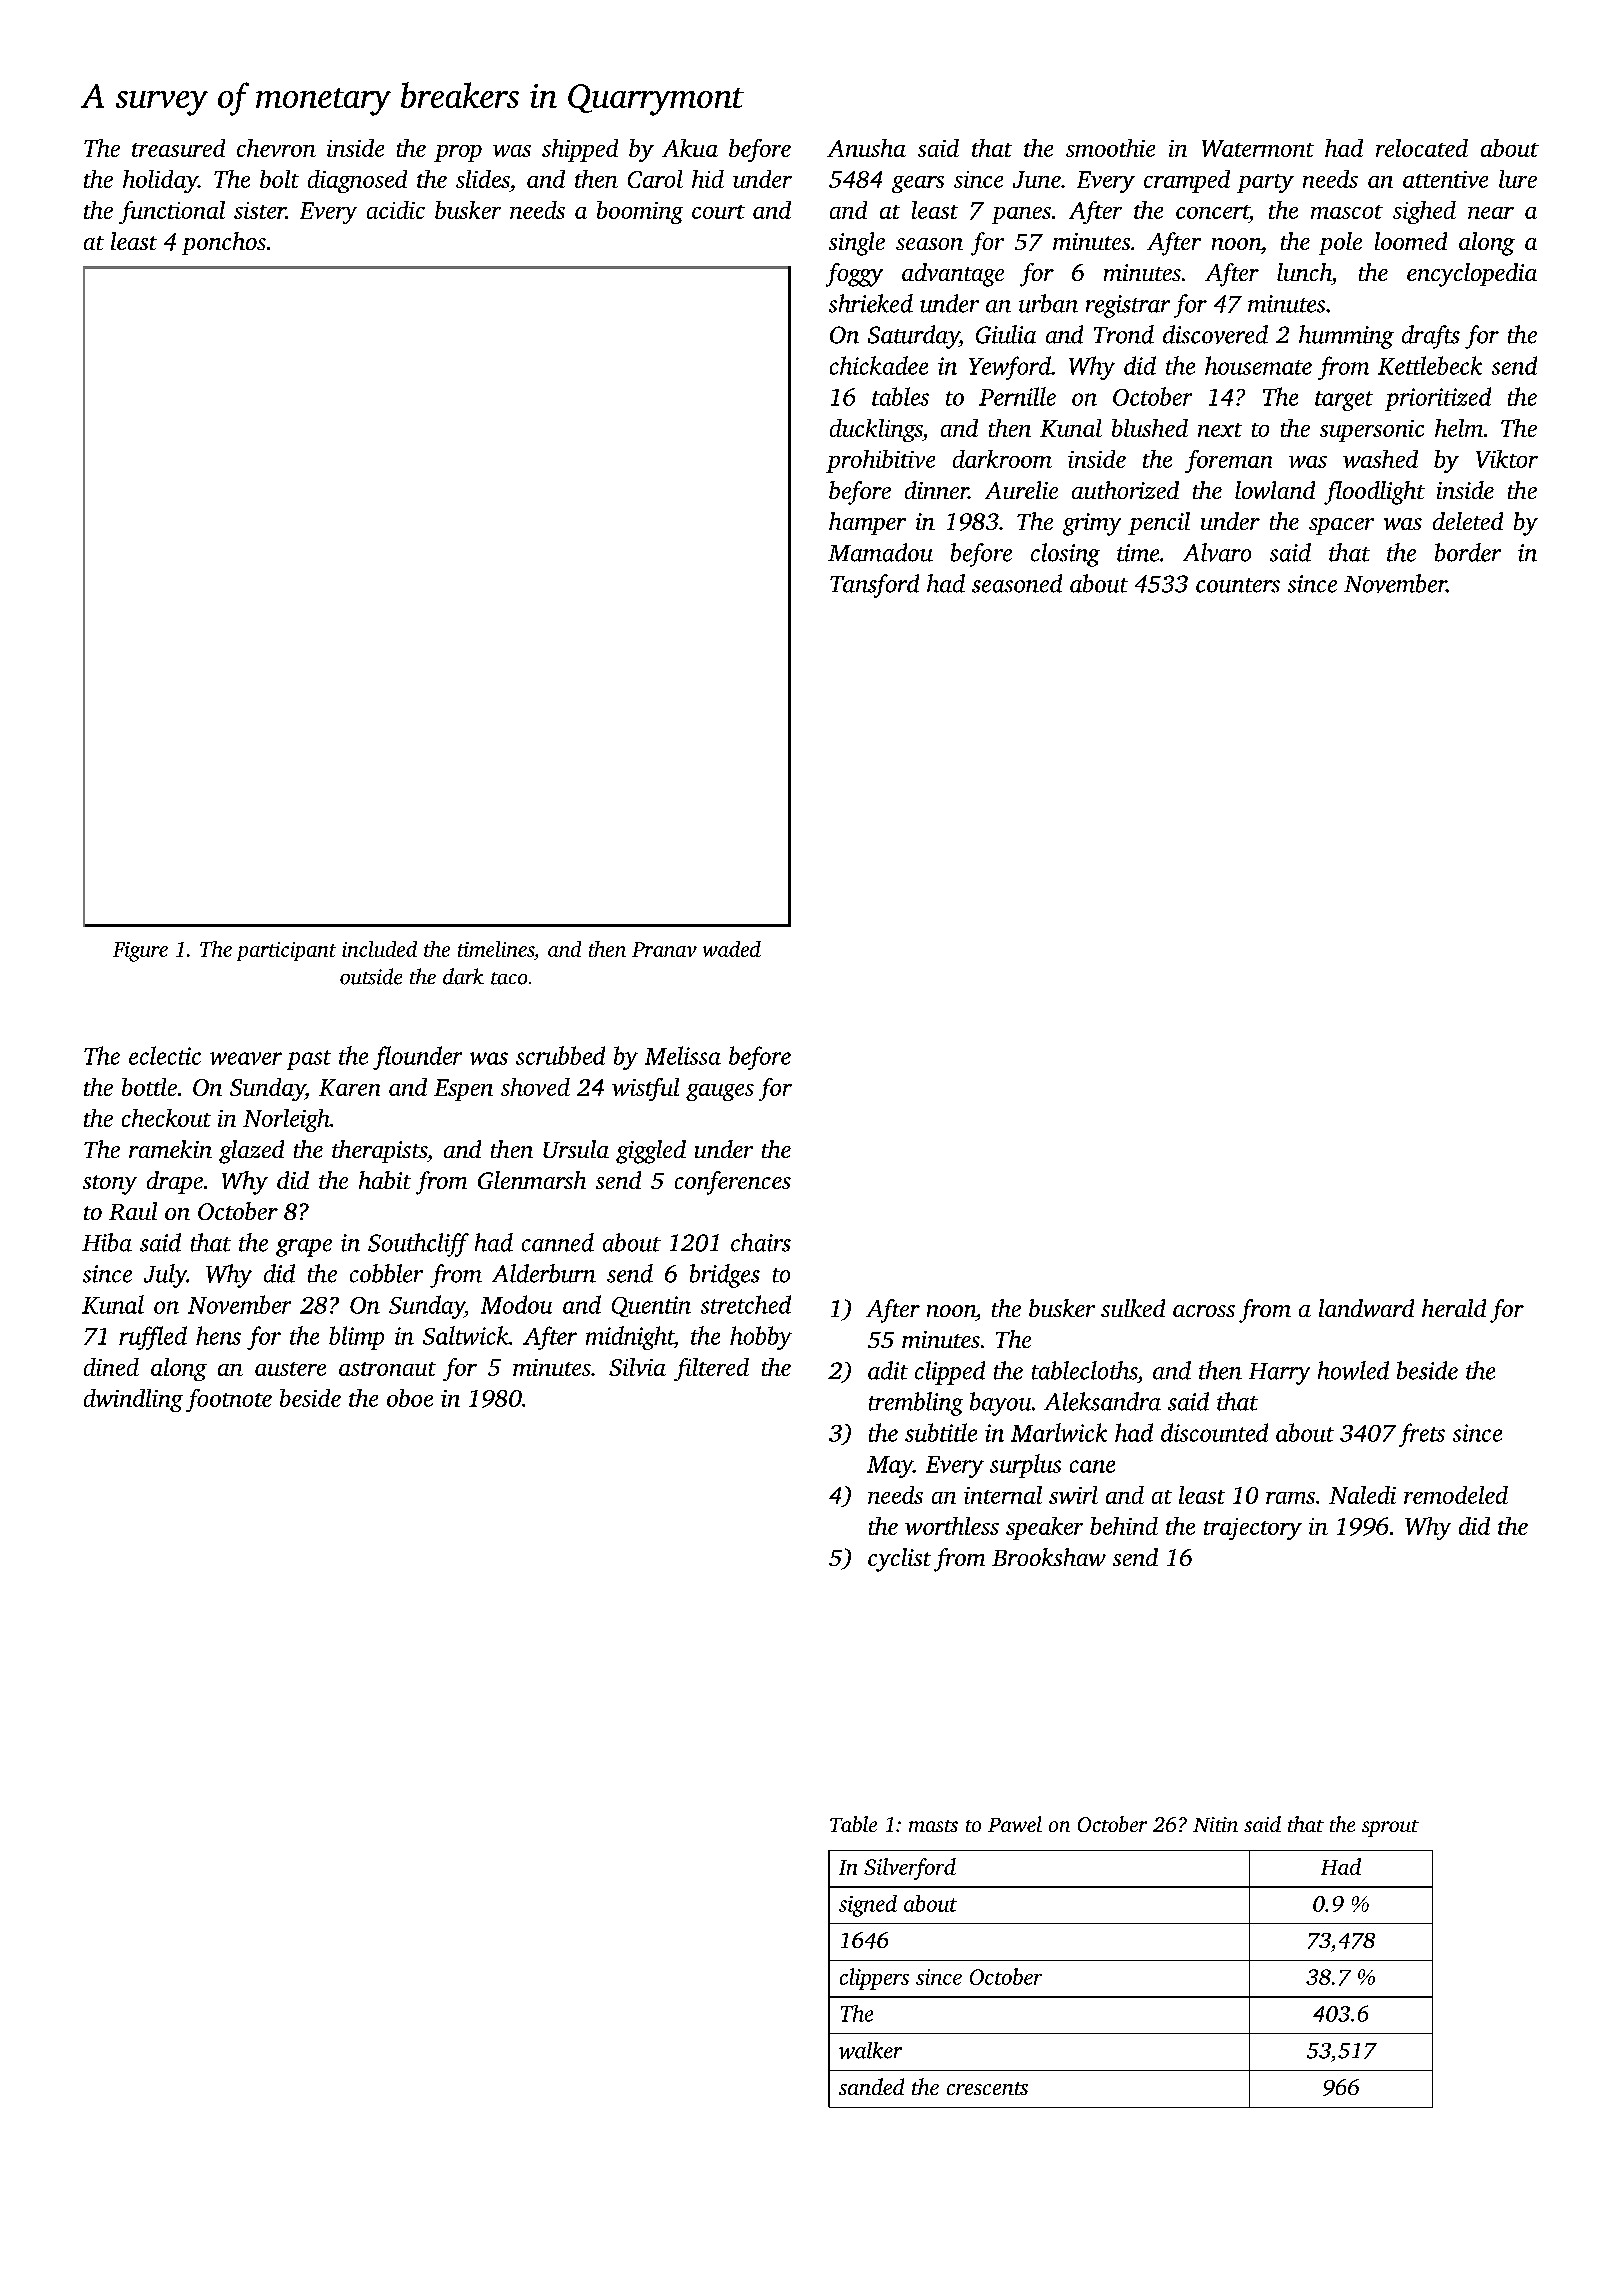 This screenshot has height=2292, width=1620. Describe the element at coordinates (870, 2050) in the screenshot. I see `walker` at that location.
